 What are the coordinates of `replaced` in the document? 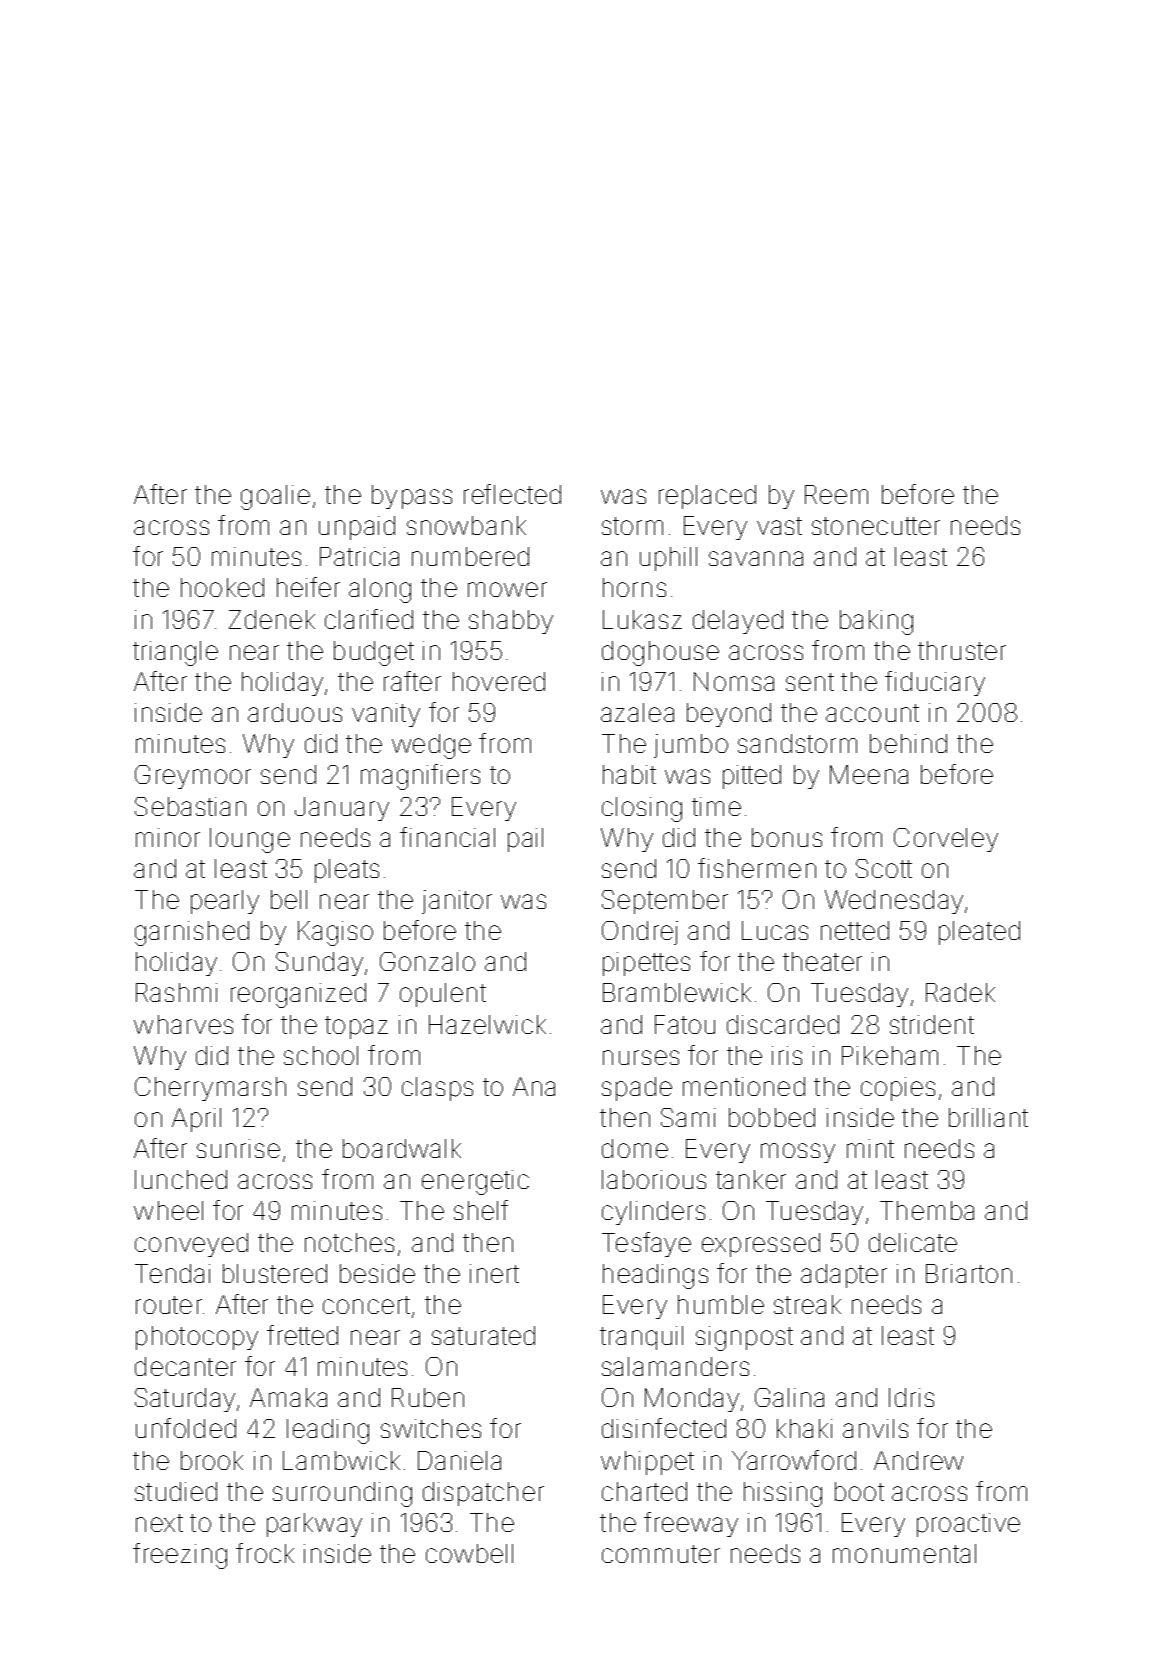 It's located at (707, 497).
